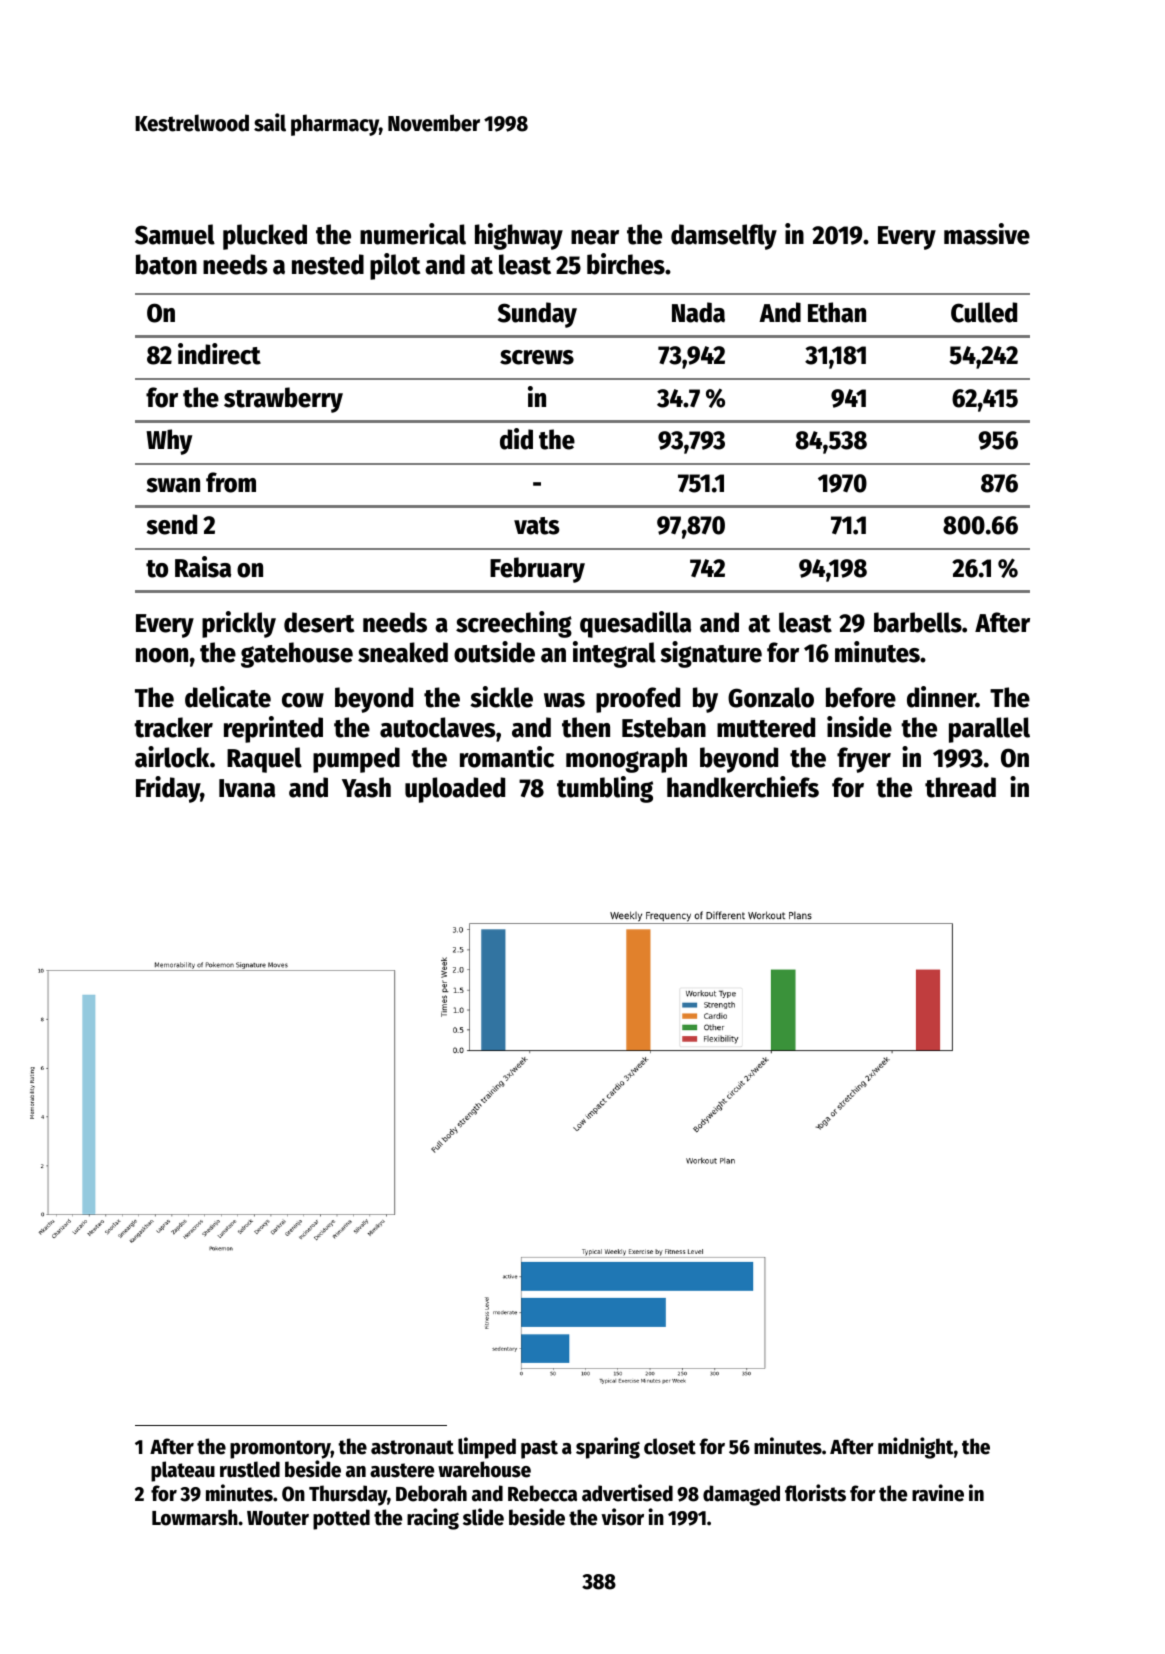 Image resolution: width=1165 pixels, height=1654 pixels. What do you see at coordinates (987, 234) in the page?
I see `massive` at bounding box center [987, 234].
